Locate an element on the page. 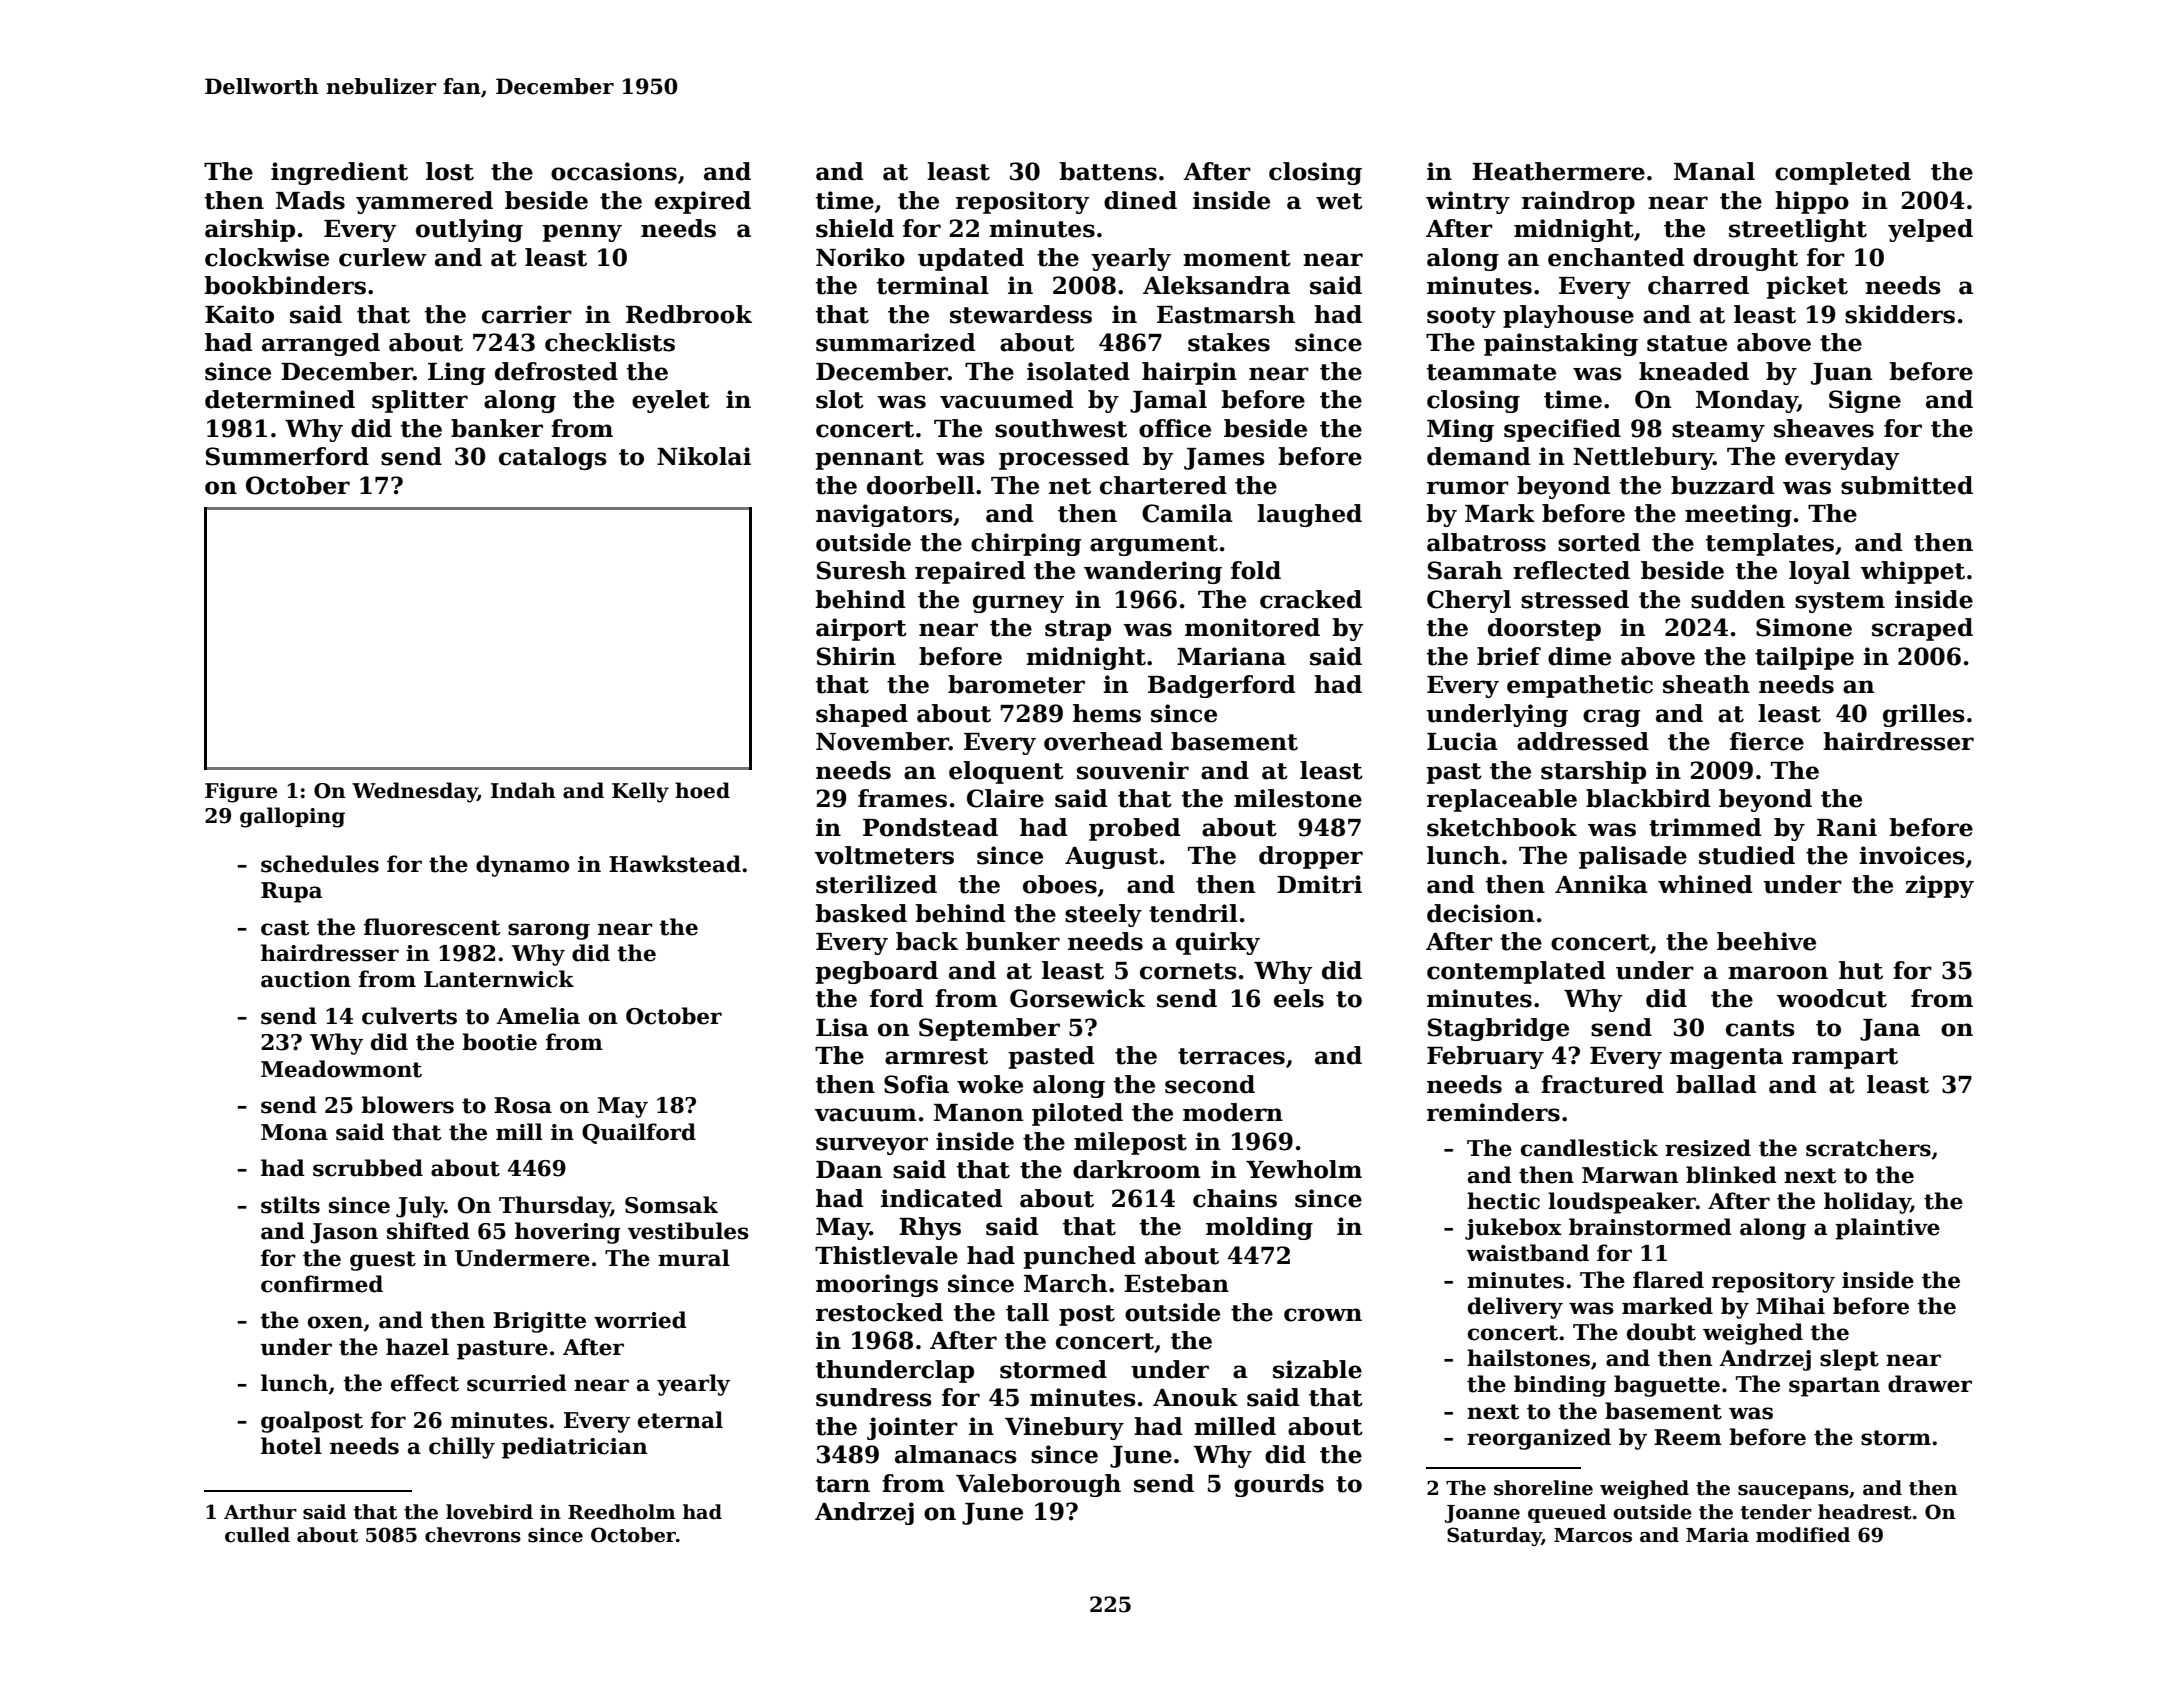  moment is located at coordinates (1237, 258).
